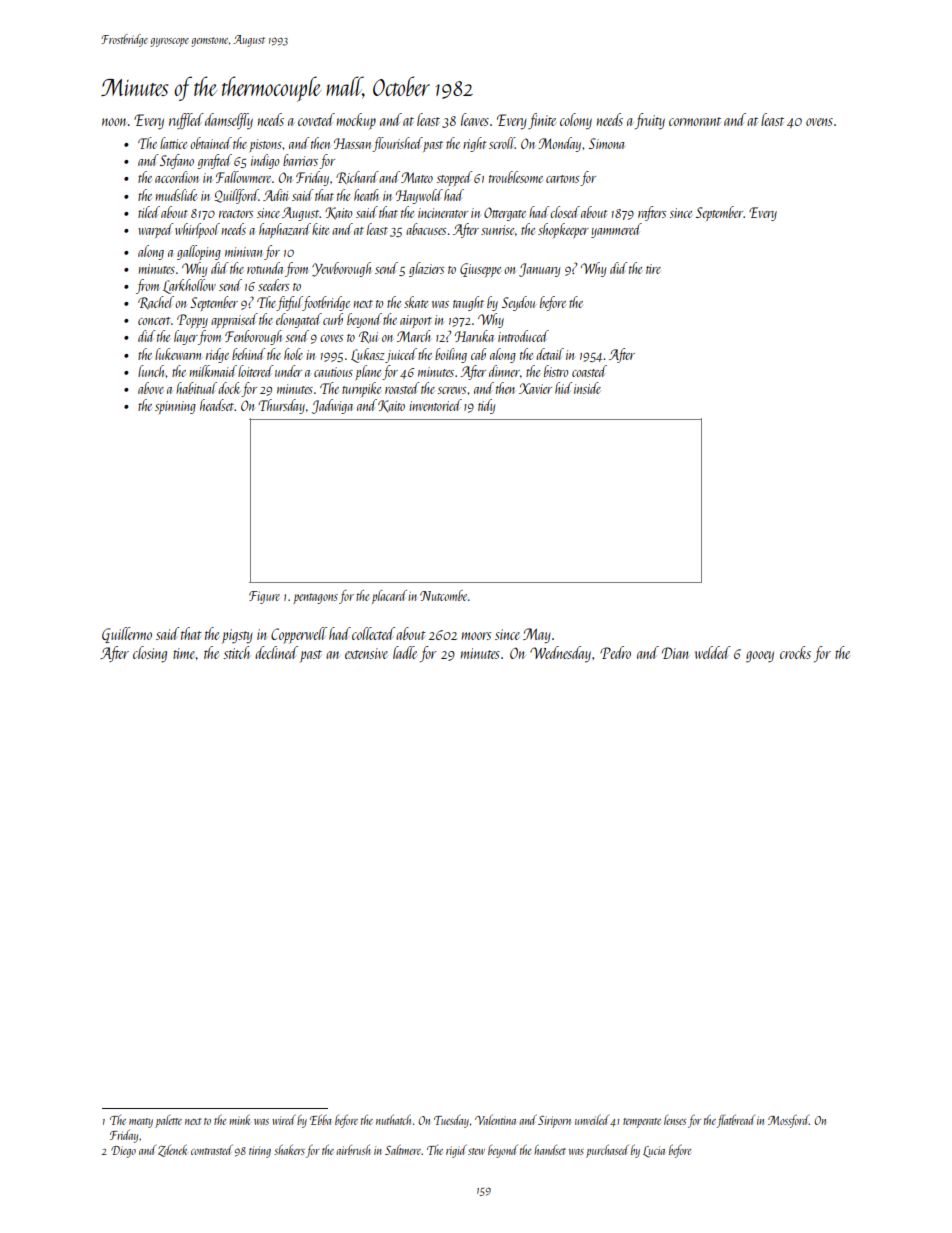 The width and height of the screenshot is (952, 1233). I want to click on Nutcombe, so click(443, 595).
